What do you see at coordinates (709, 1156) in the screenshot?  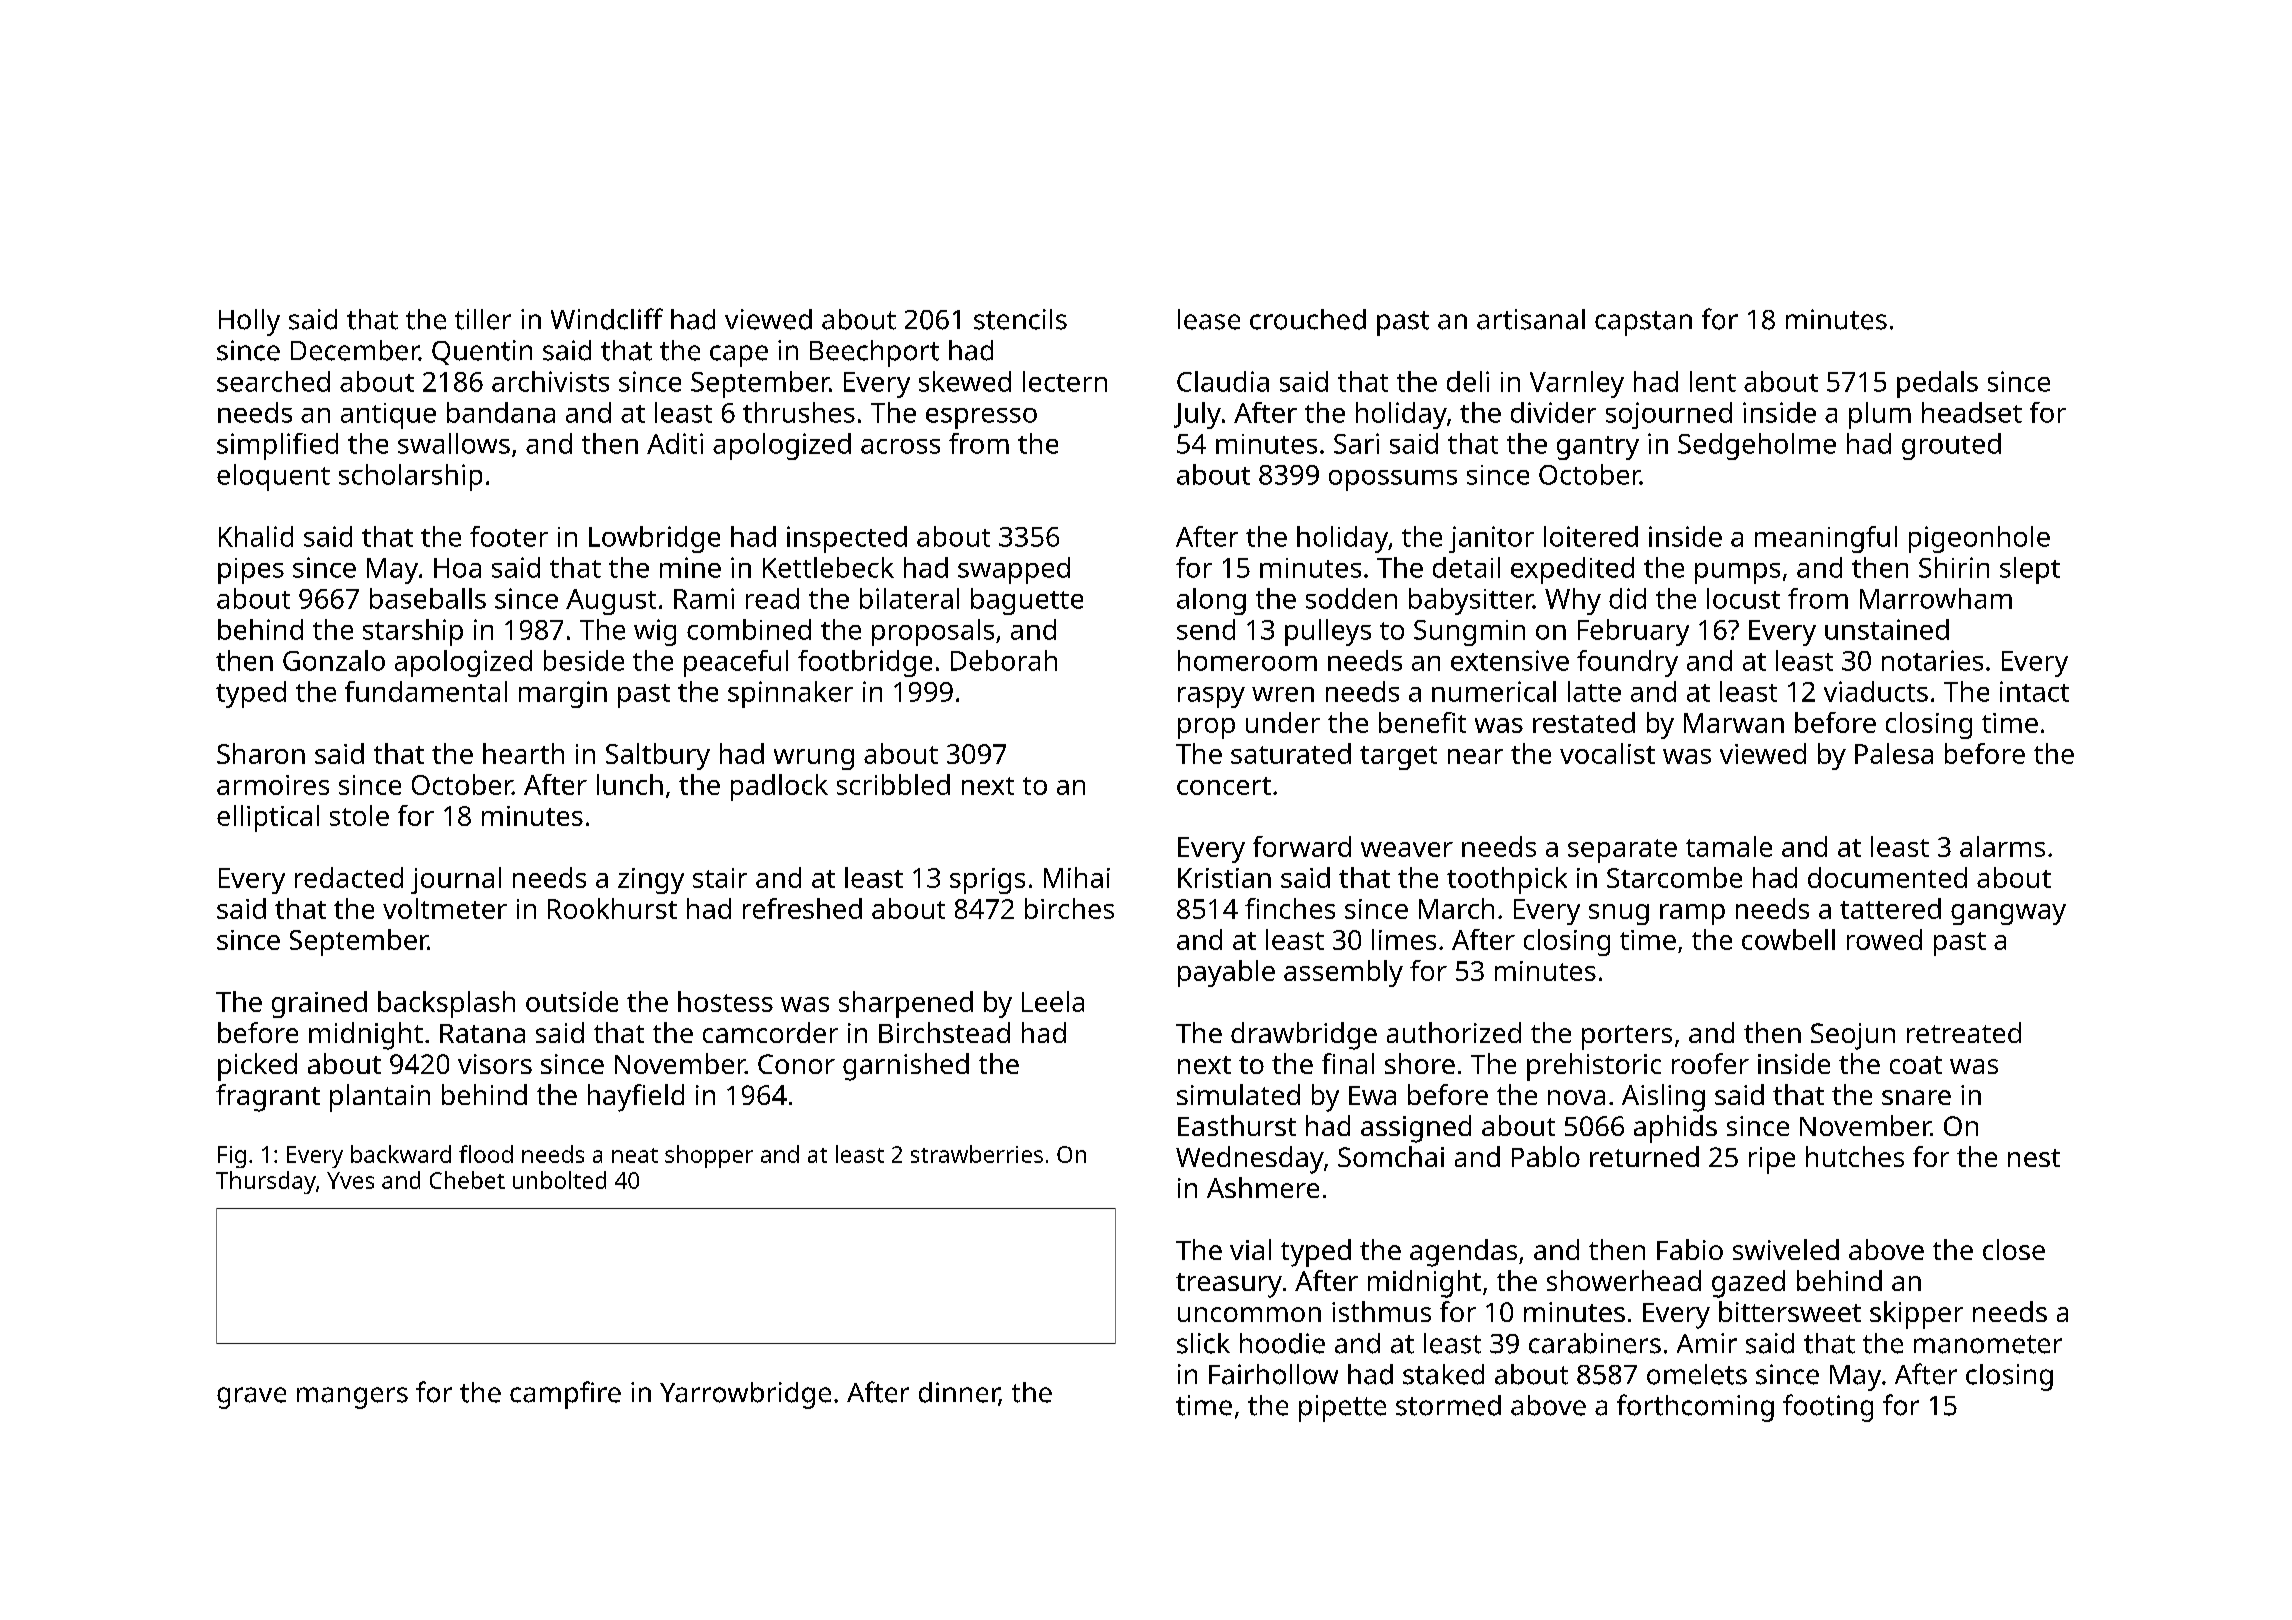 I see `shopper` at bounding box center [709, 1156].
